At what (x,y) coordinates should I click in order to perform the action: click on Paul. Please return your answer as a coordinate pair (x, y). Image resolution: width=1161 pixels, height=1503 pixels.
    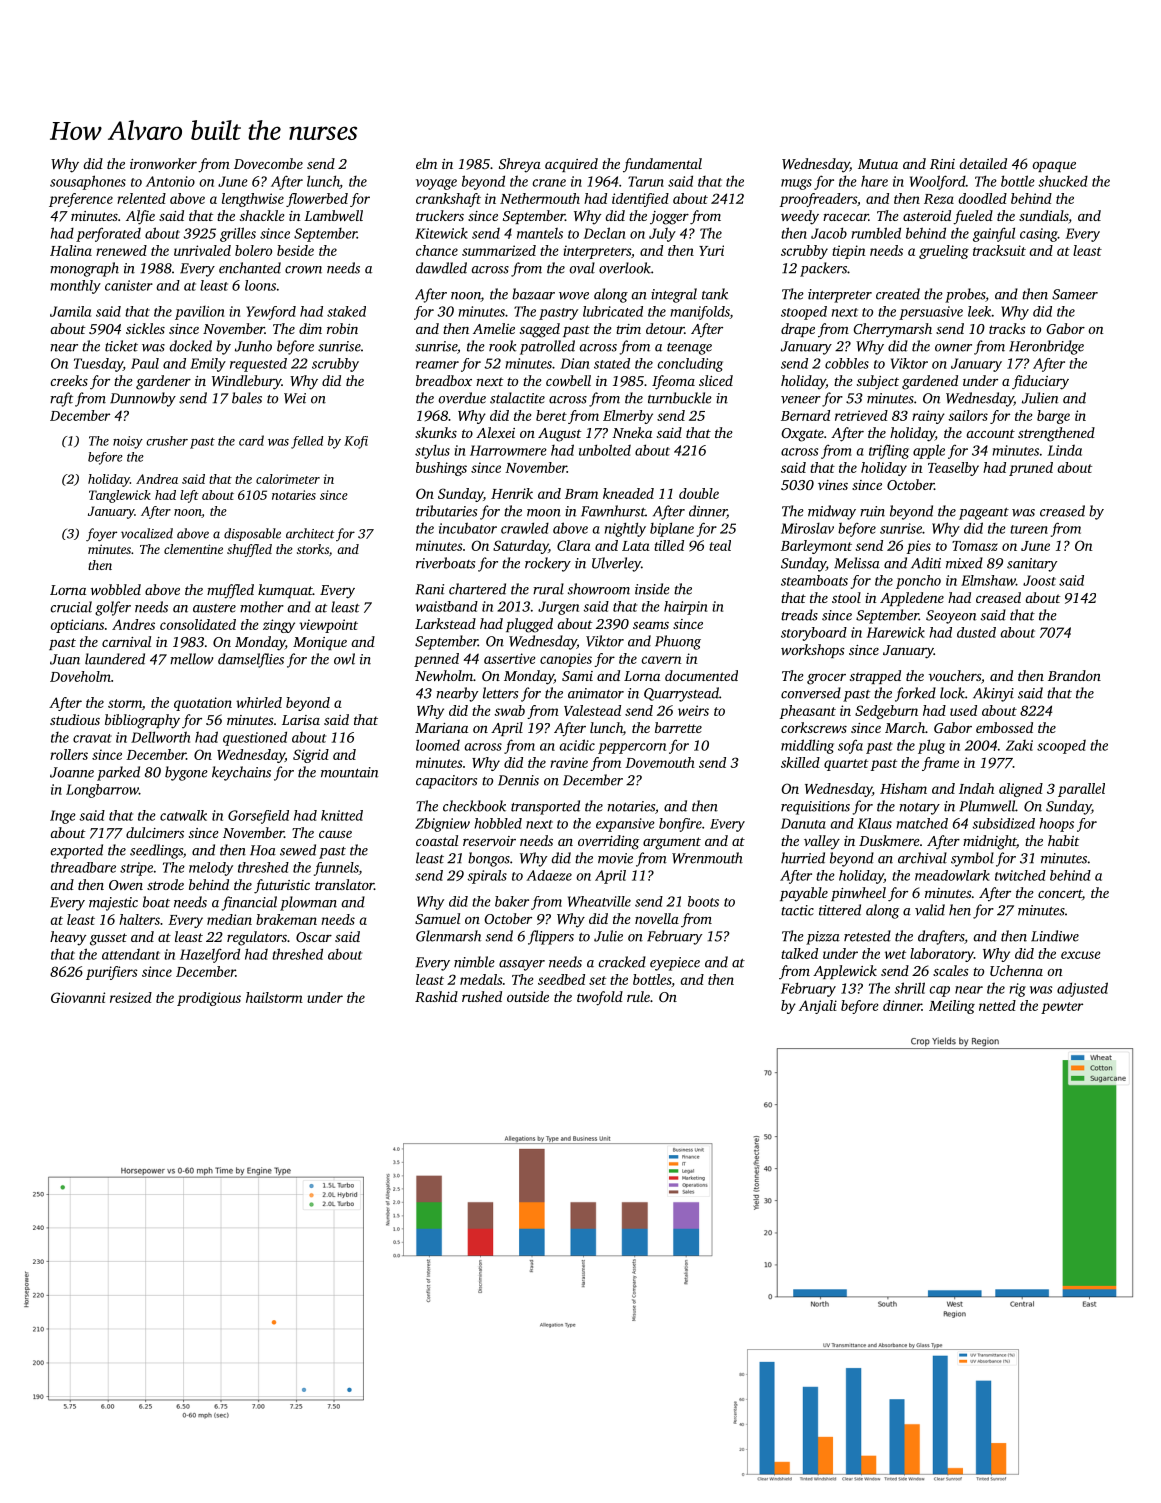
    Looking at the image, I should click on (145, 363).
